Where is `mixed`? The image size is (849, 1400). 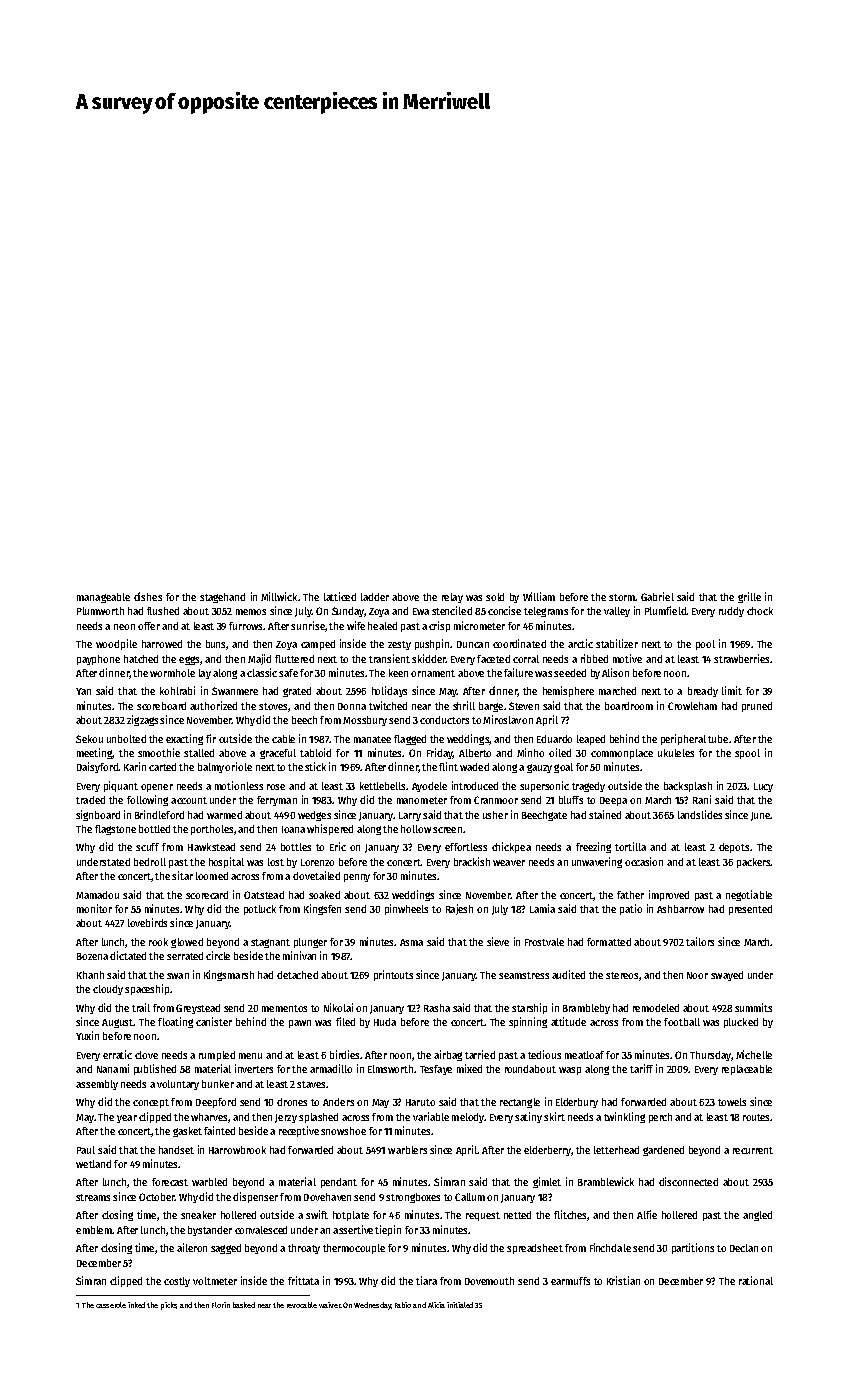
mixed is located at coordinates (469, 1068).
